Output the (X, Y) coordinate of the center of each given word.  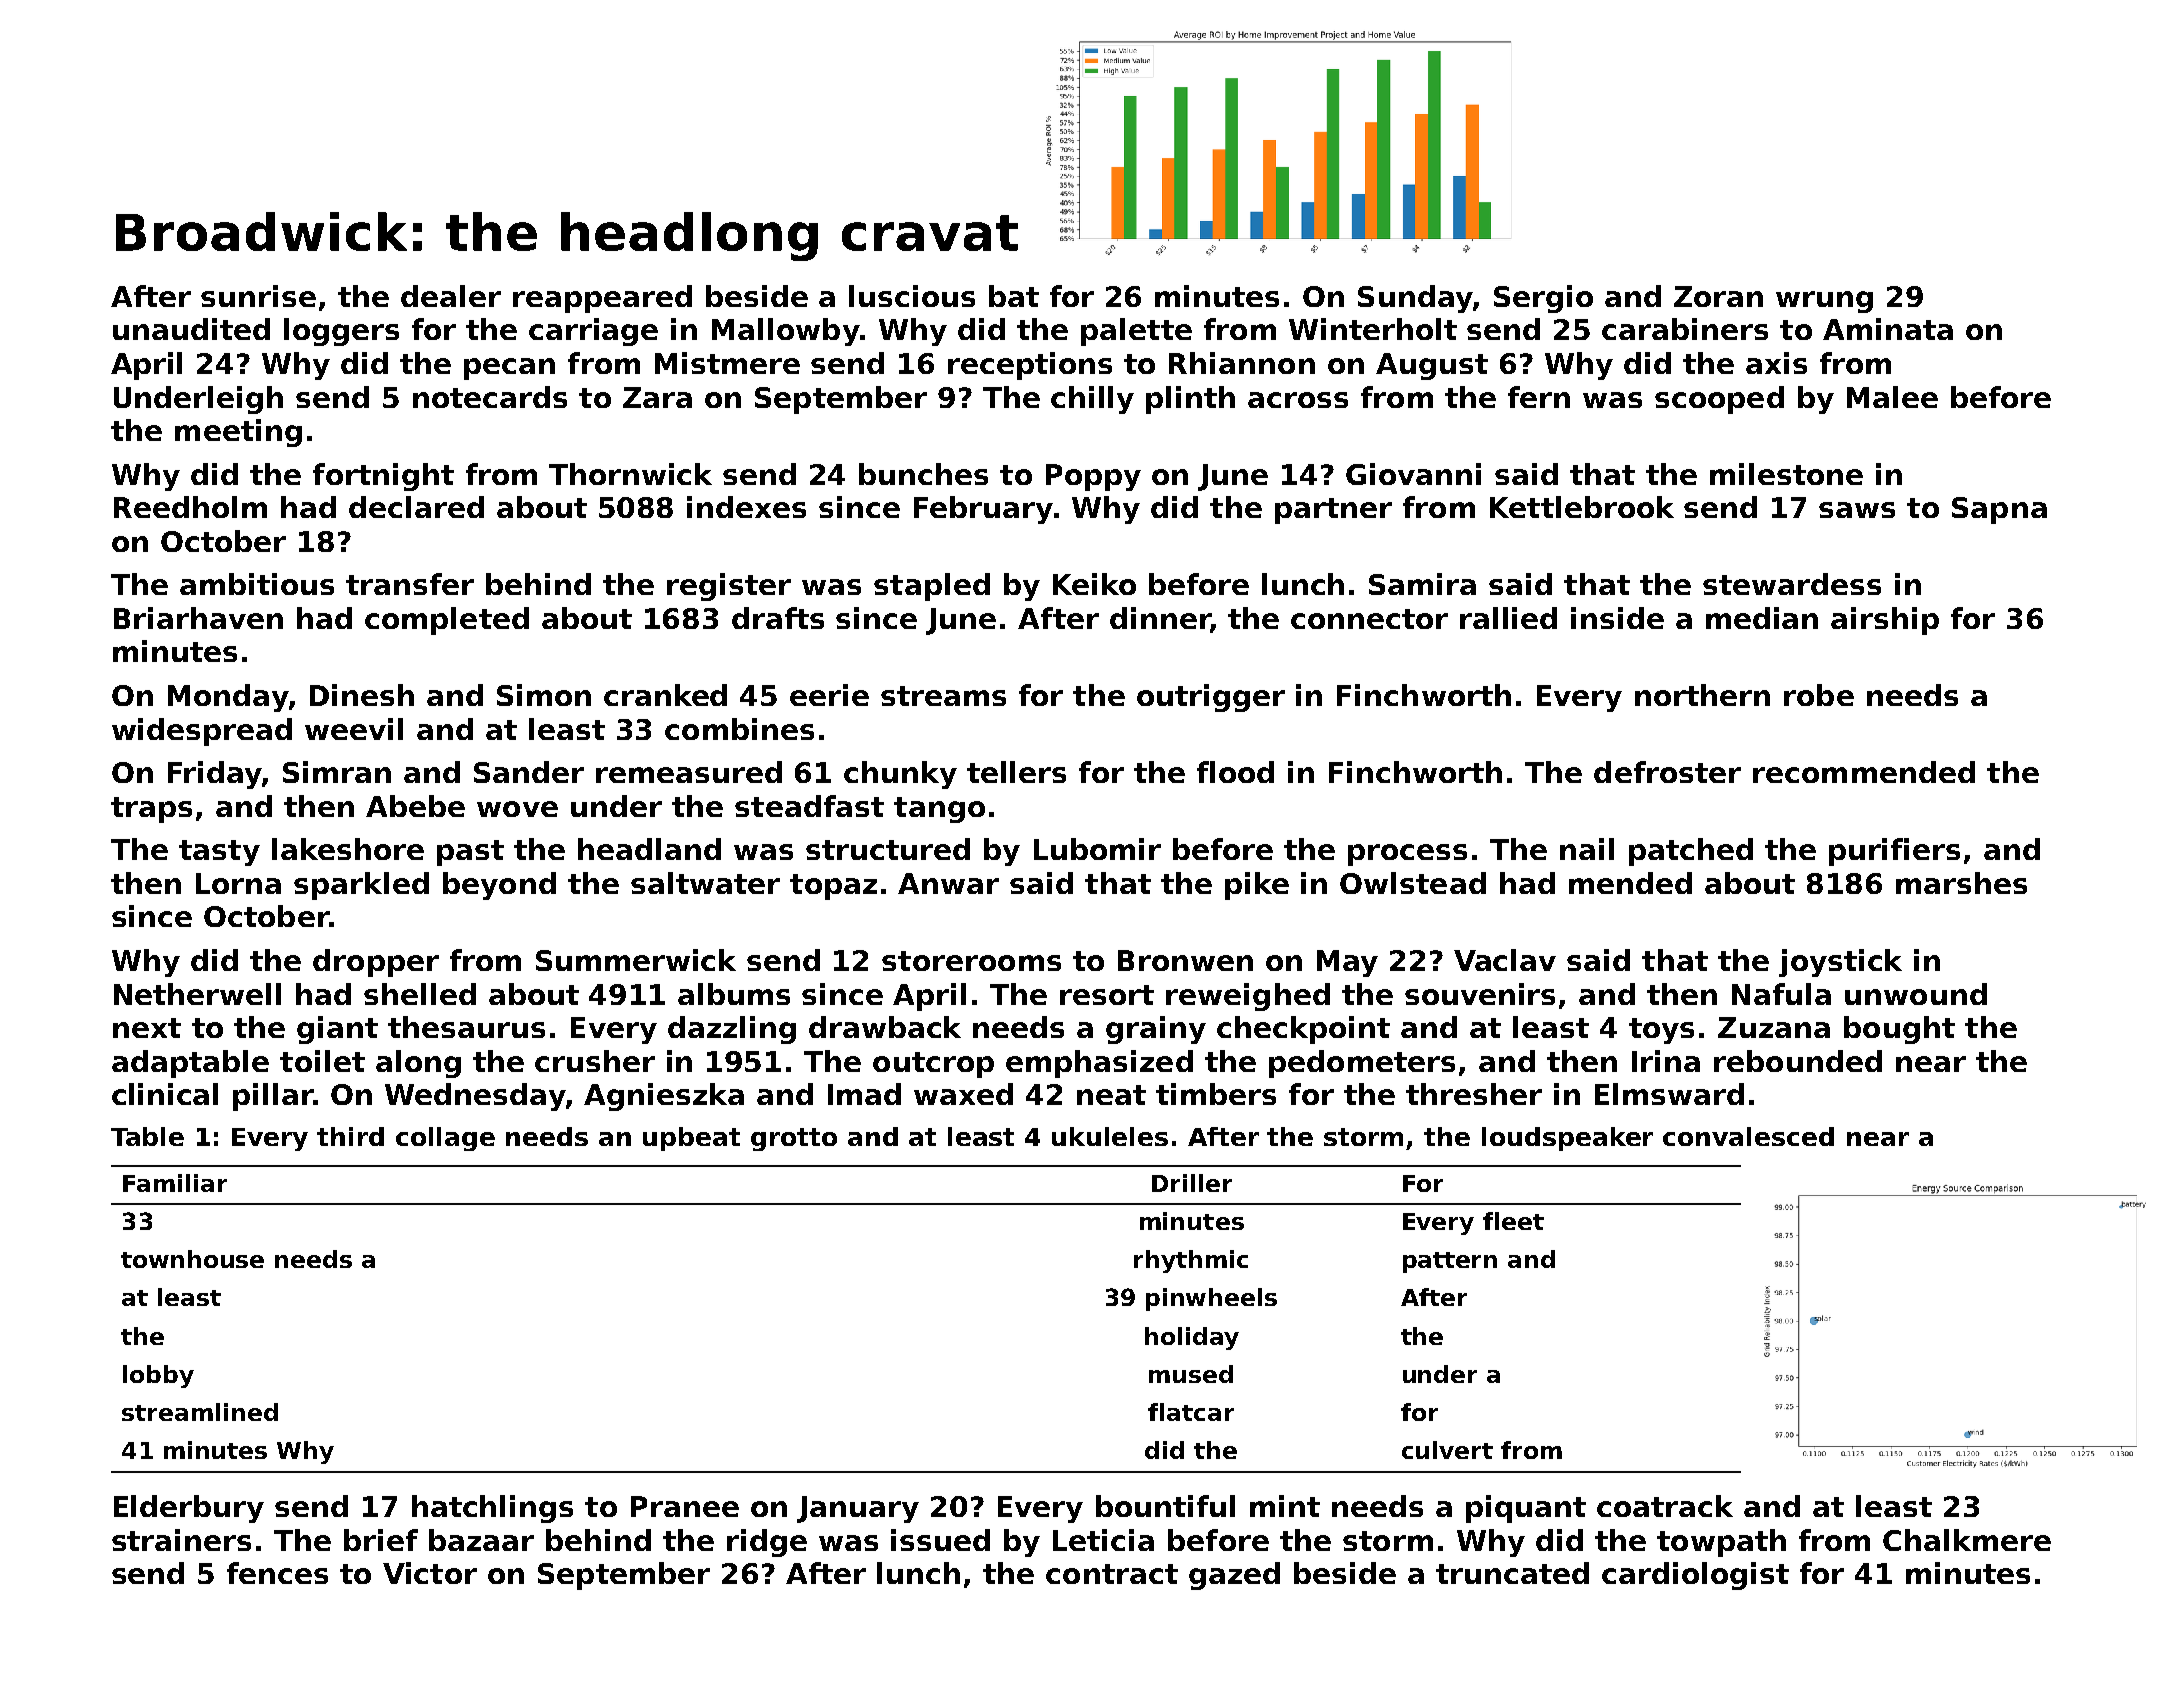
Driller (1192, 1183)
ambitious (257, 584)
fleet (1513, 1221)
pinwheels (1211, 1299)
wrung (1824, 302)
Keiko (1094, 584)
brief (381, 1540)
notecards (490, 397)
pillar (273, 1097)
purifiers (1894, 852)
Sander (529, 772)
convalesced (1748, 1136)
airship (1885, 621)
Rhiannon (1242, 363)
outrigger (1211, 698)
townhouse (192, 1259)
